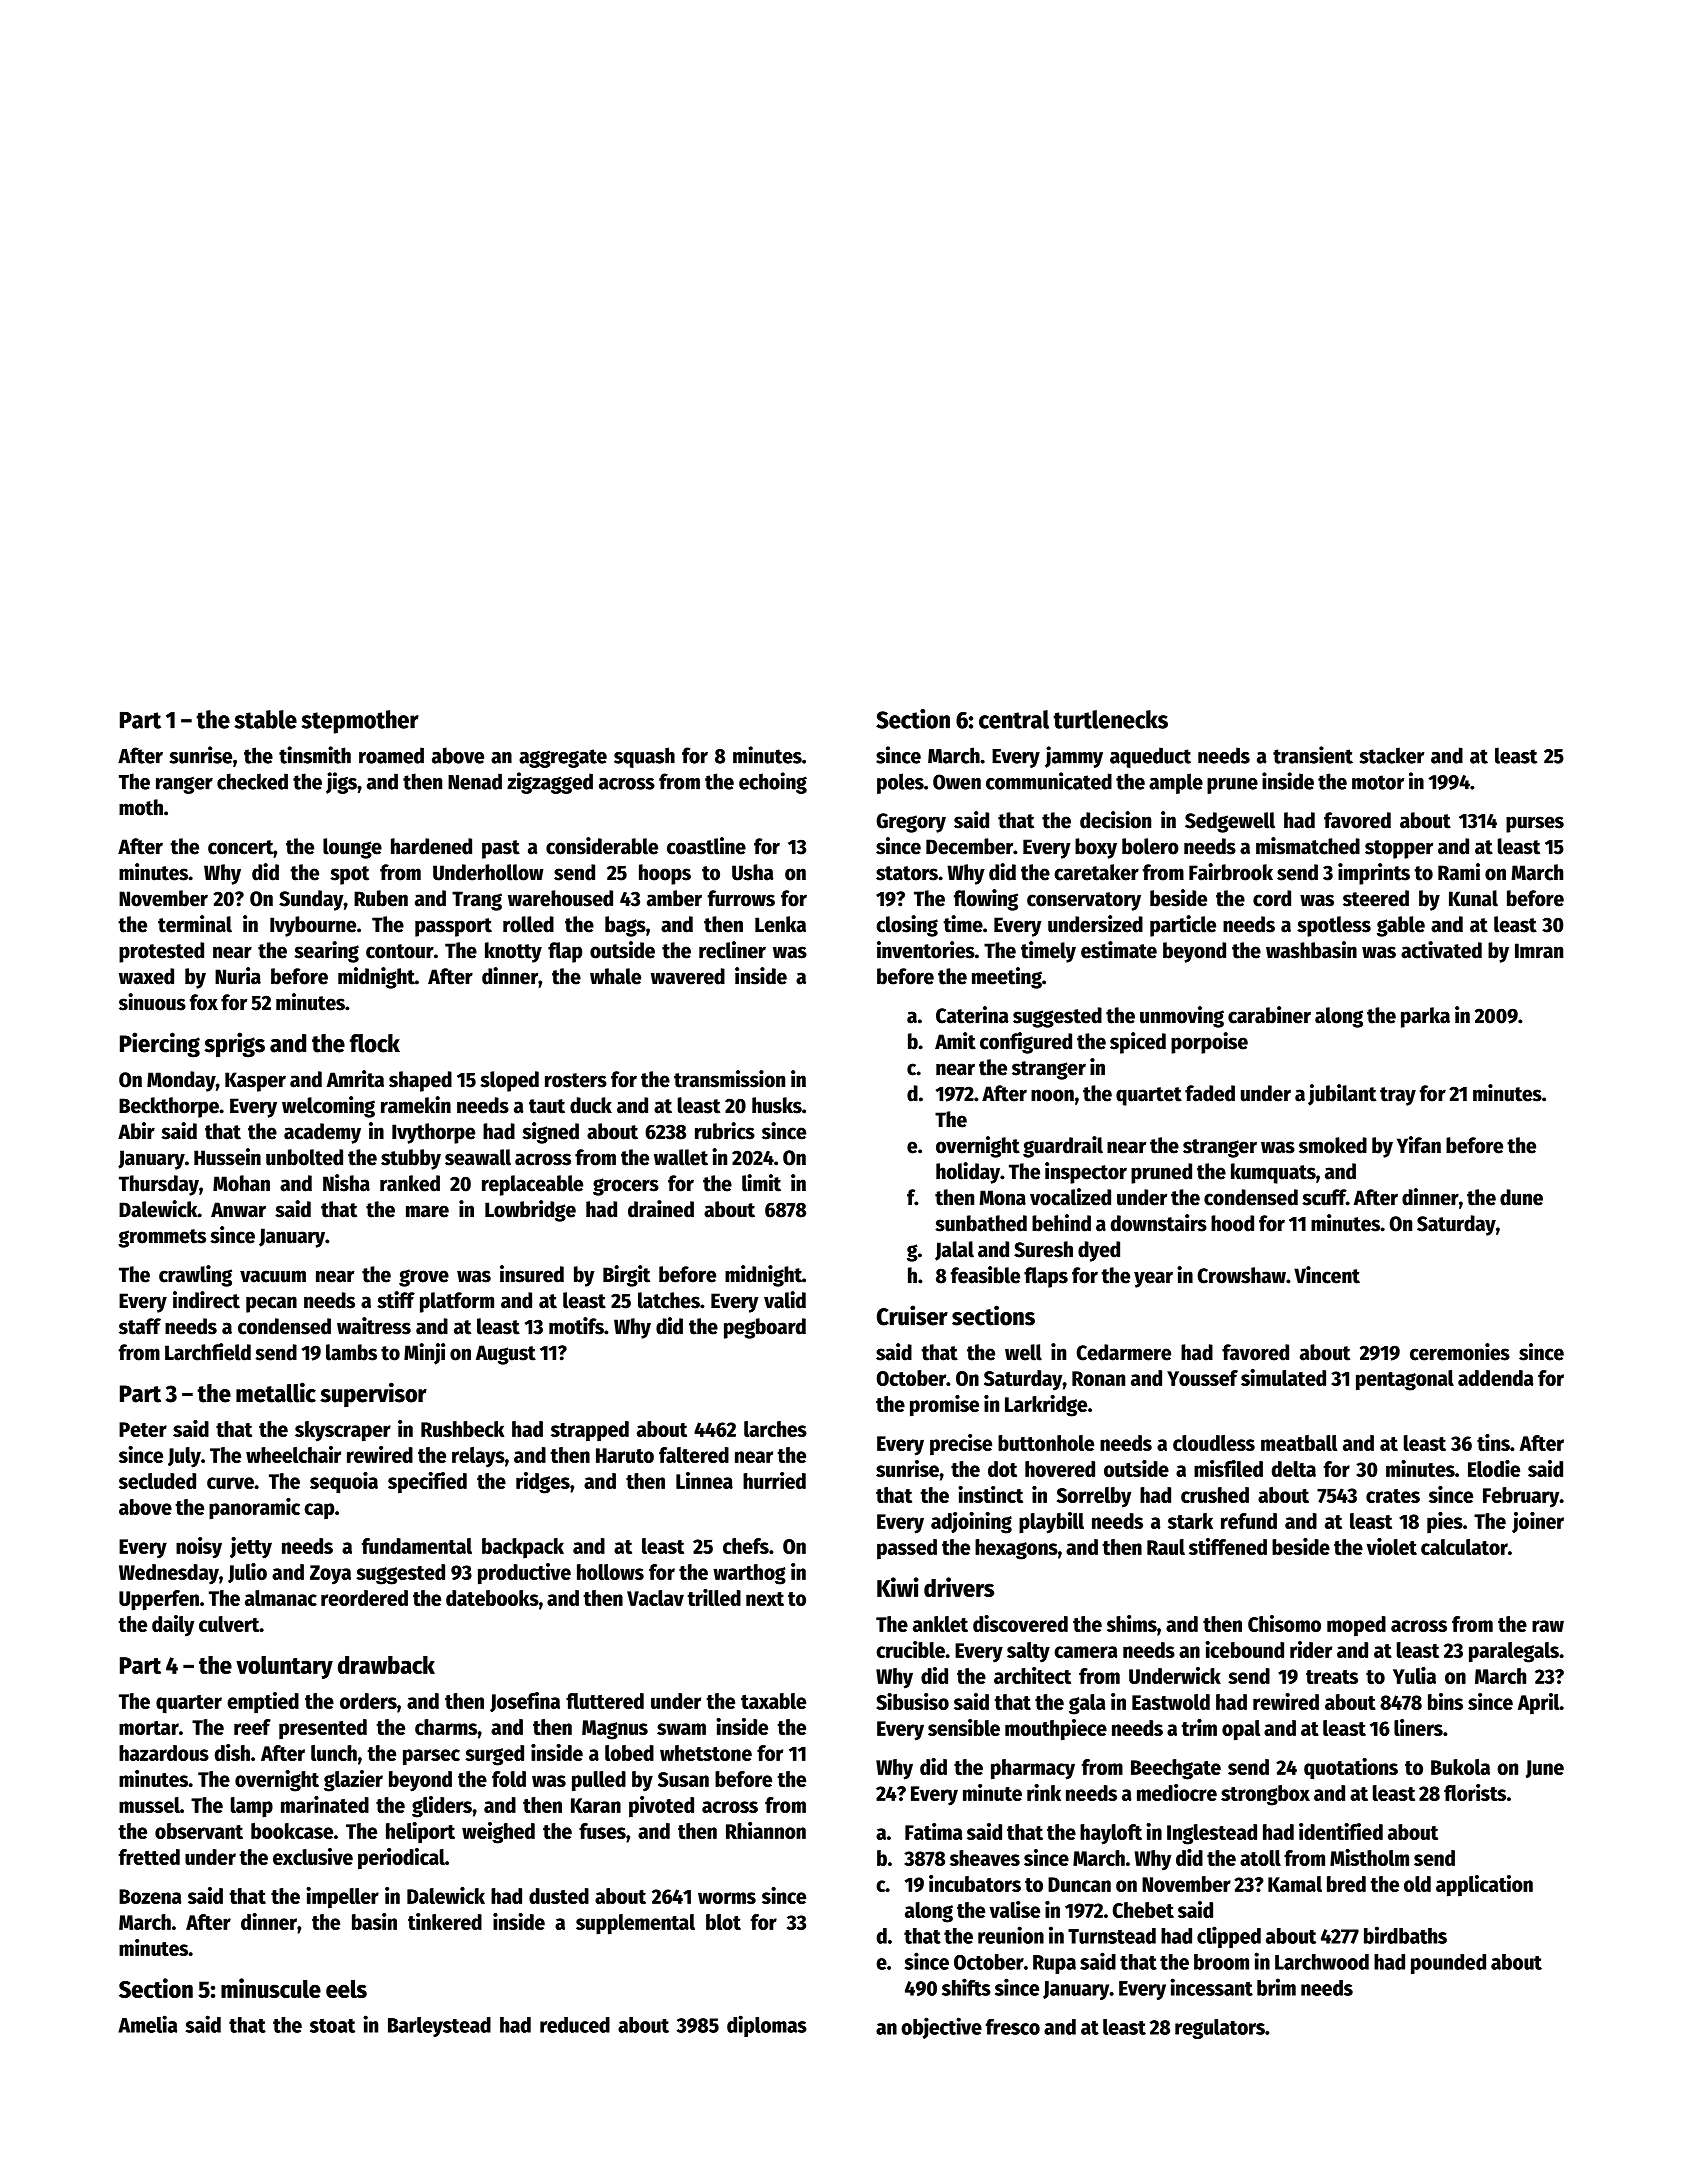  What do you see at coordinates (252, 781) in the image?
I see `checked` at bounding box center [252, 781].
